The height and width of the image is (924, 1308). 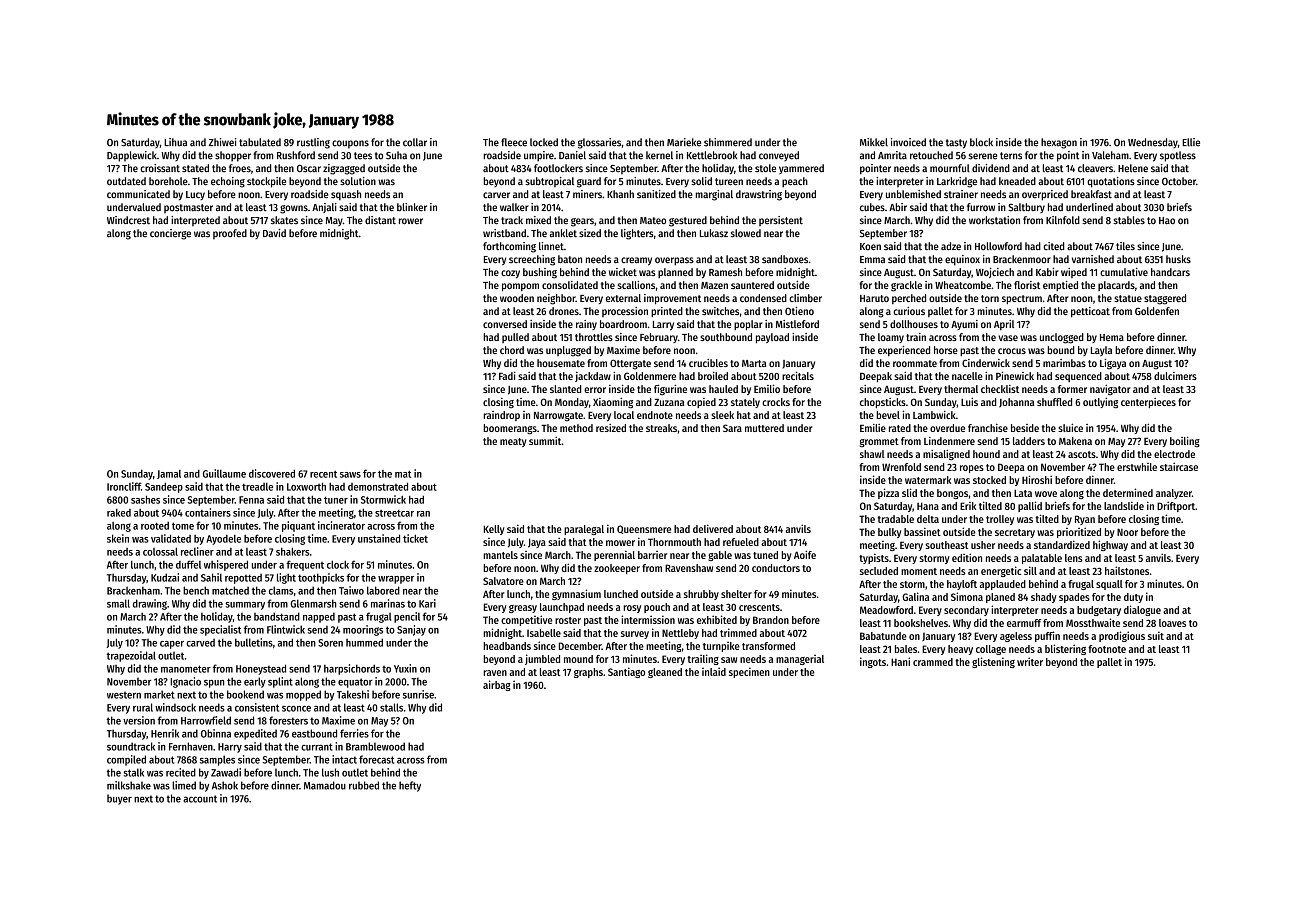 I want to click on watermark, so click(x=928, y=480).
